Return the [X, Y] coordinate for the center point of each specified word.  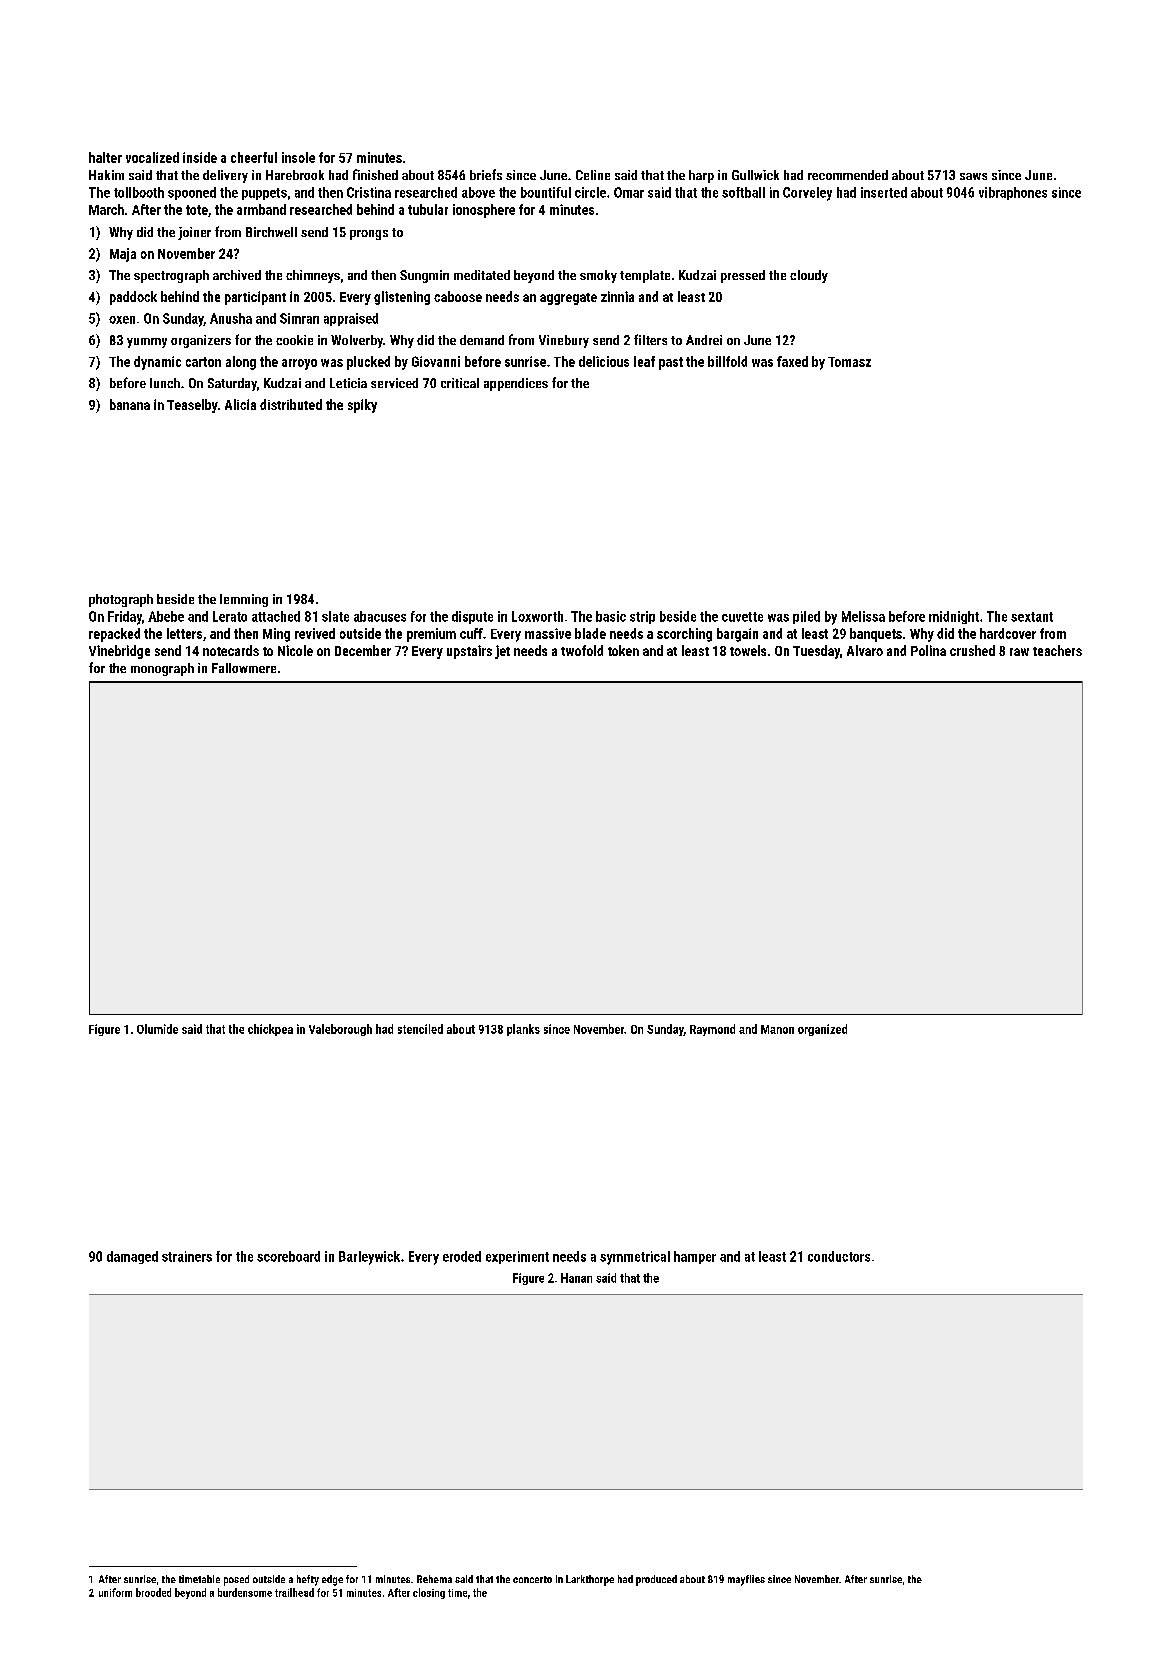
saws [973, 176]
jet [502, 652]
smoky [598, 276]
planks [523, 1030]
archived [237, 275]
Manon [777, 1029]
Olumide [157, 1029]
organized [822, 1030]
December [363, 650]
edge [332, 1580]
